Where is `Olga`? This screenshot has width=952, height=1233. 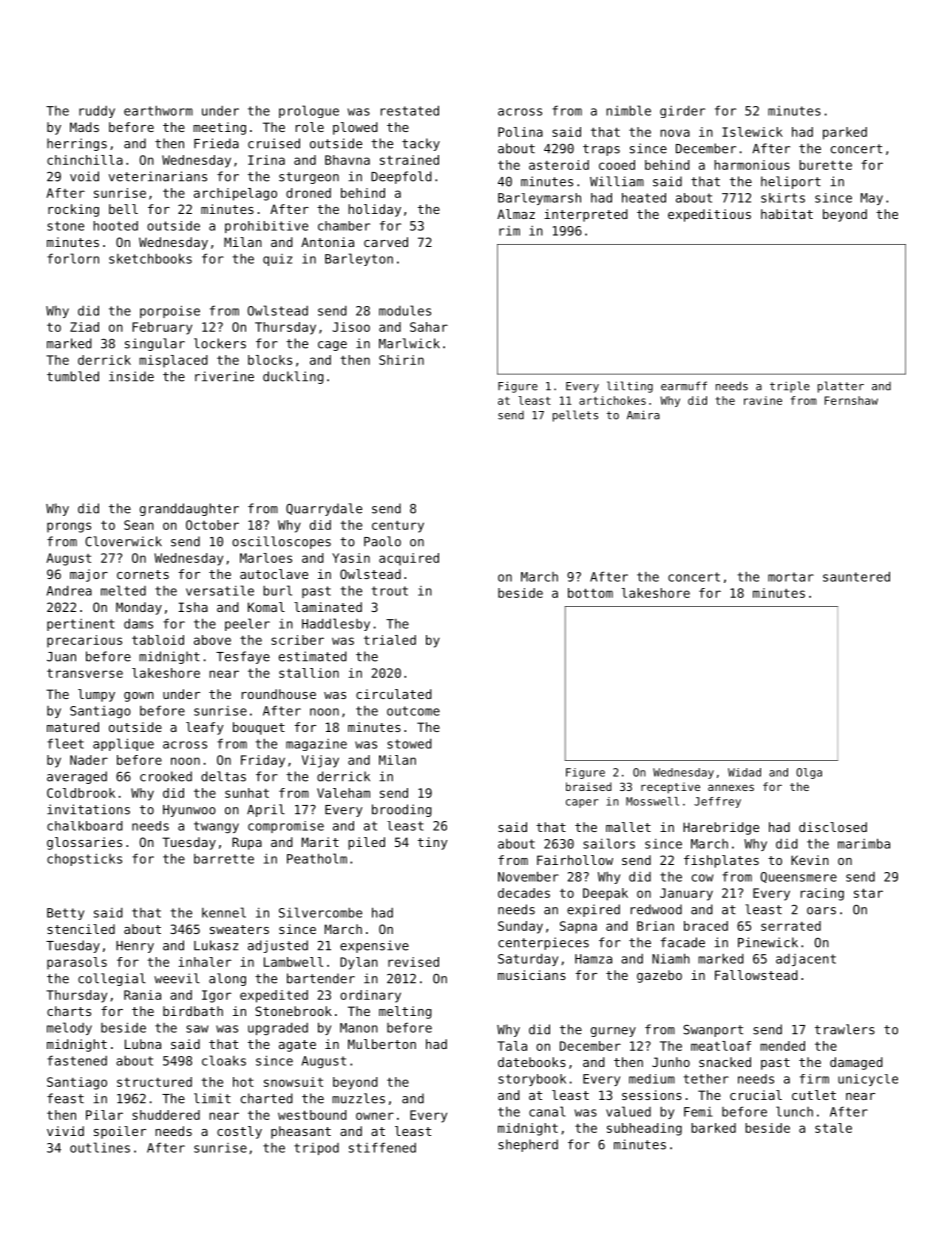 Olga is located at coordinates (809, 773).
